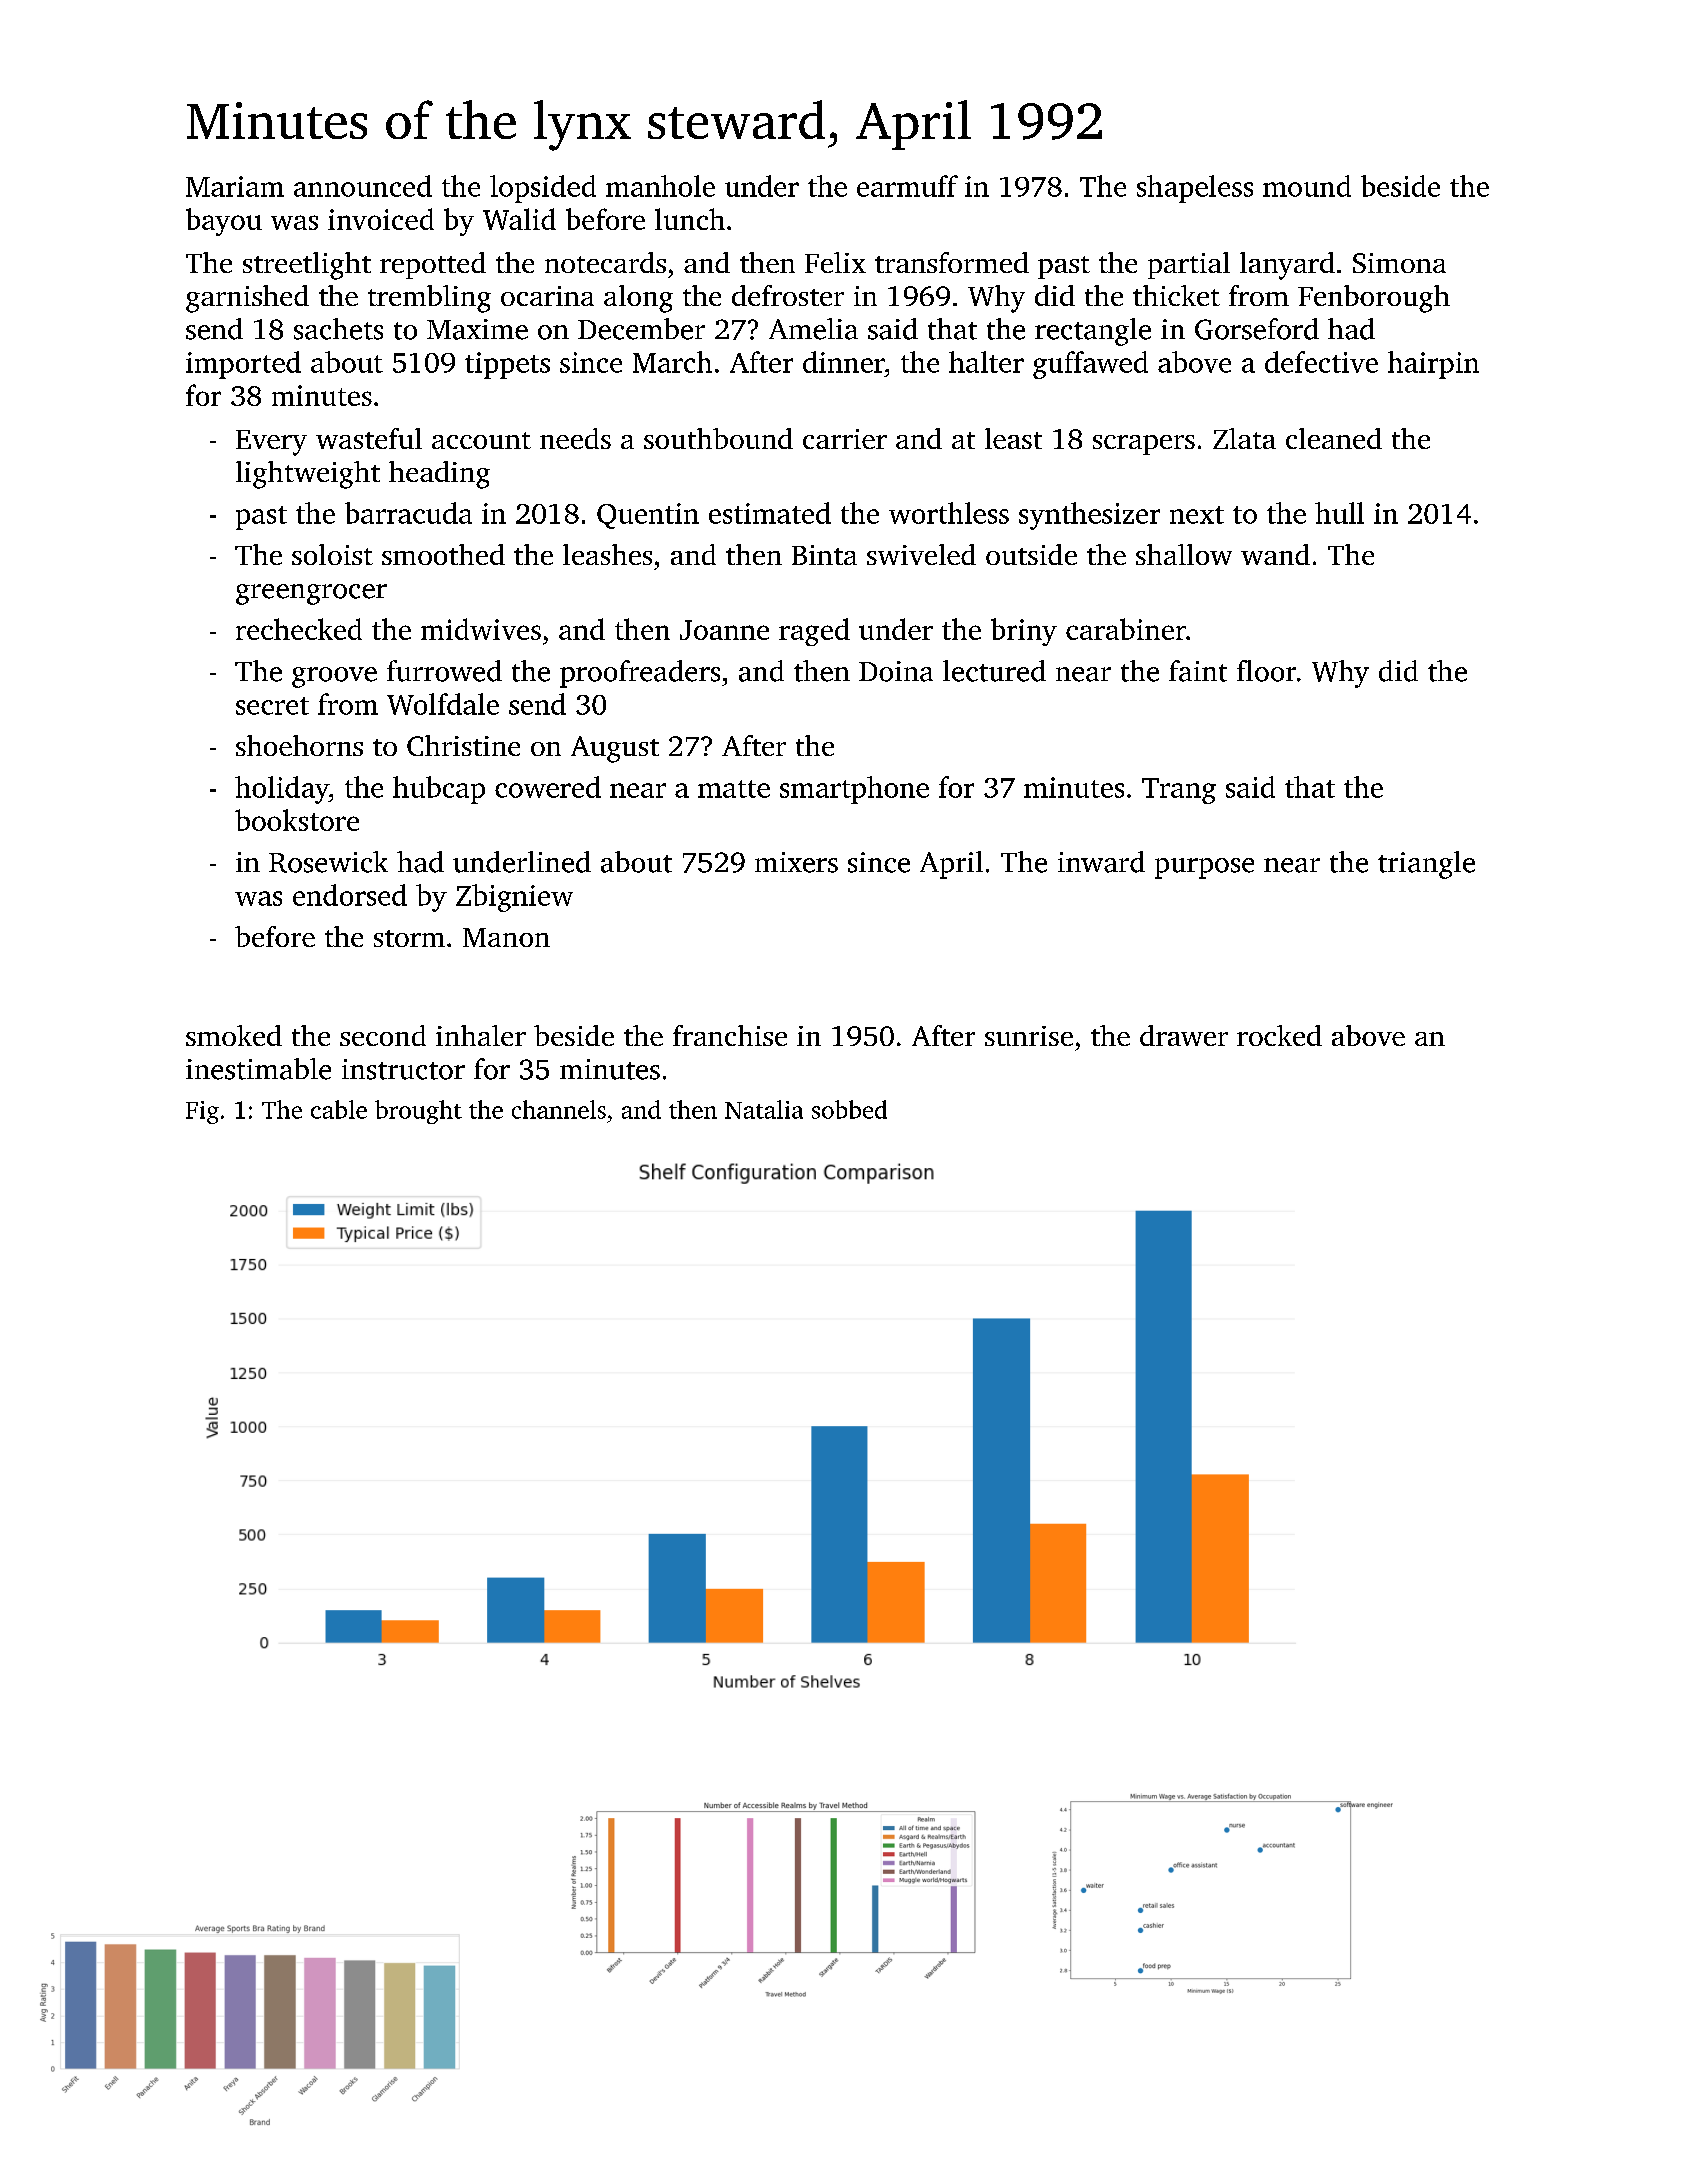 This page has width=1683, height=2178. Describe the element at coordinates (907, 186) in the page. I see `earmuff` at that location.
